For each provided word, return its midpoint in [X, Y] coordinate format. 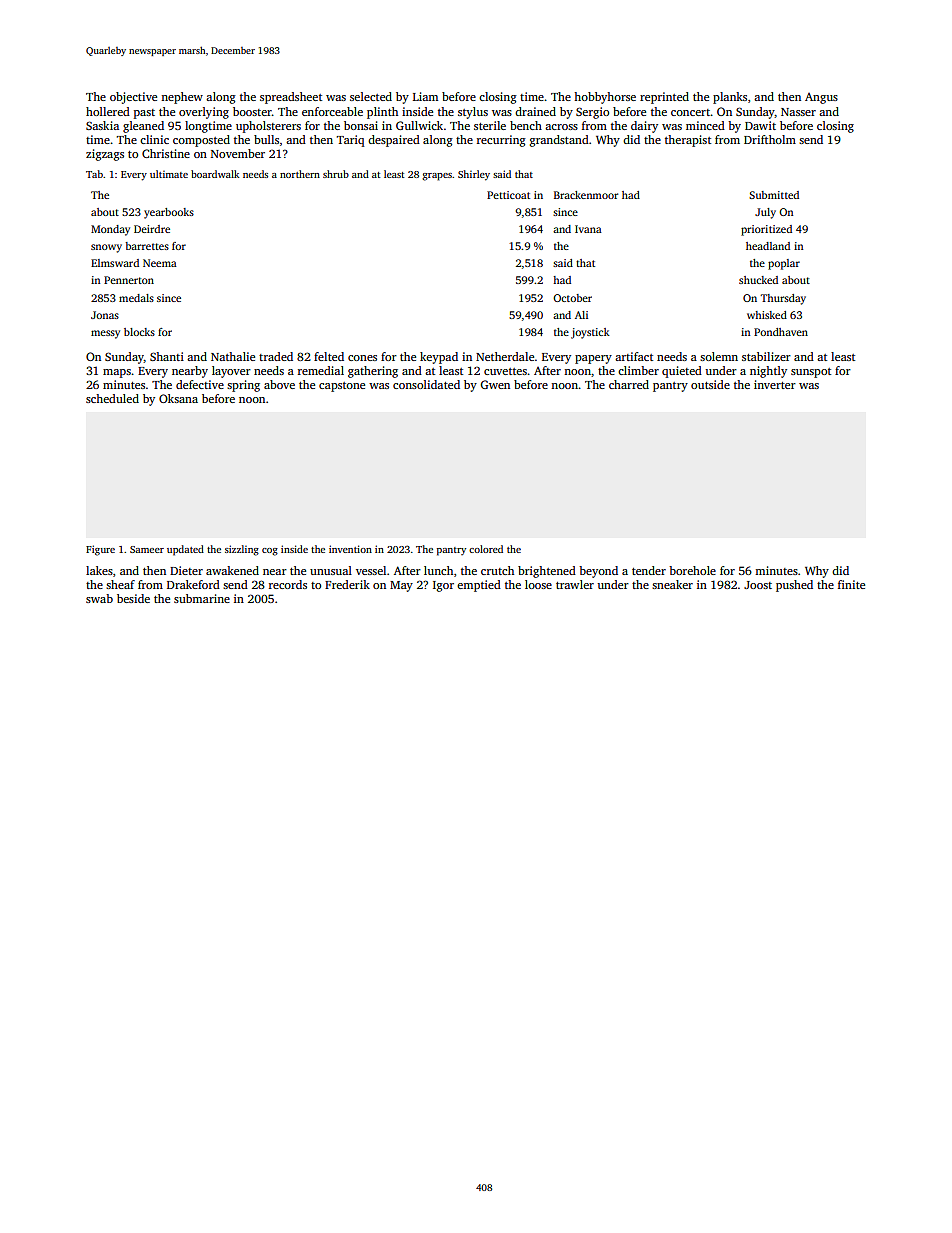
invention [350, 549]
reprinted [664, 98]
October [572, 298]
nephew [182, 98]
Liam [425, 96]
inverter [775, 384]
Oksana [178, 398]
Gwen [495, 384]
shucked [758, 280]
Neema [160, 263]
